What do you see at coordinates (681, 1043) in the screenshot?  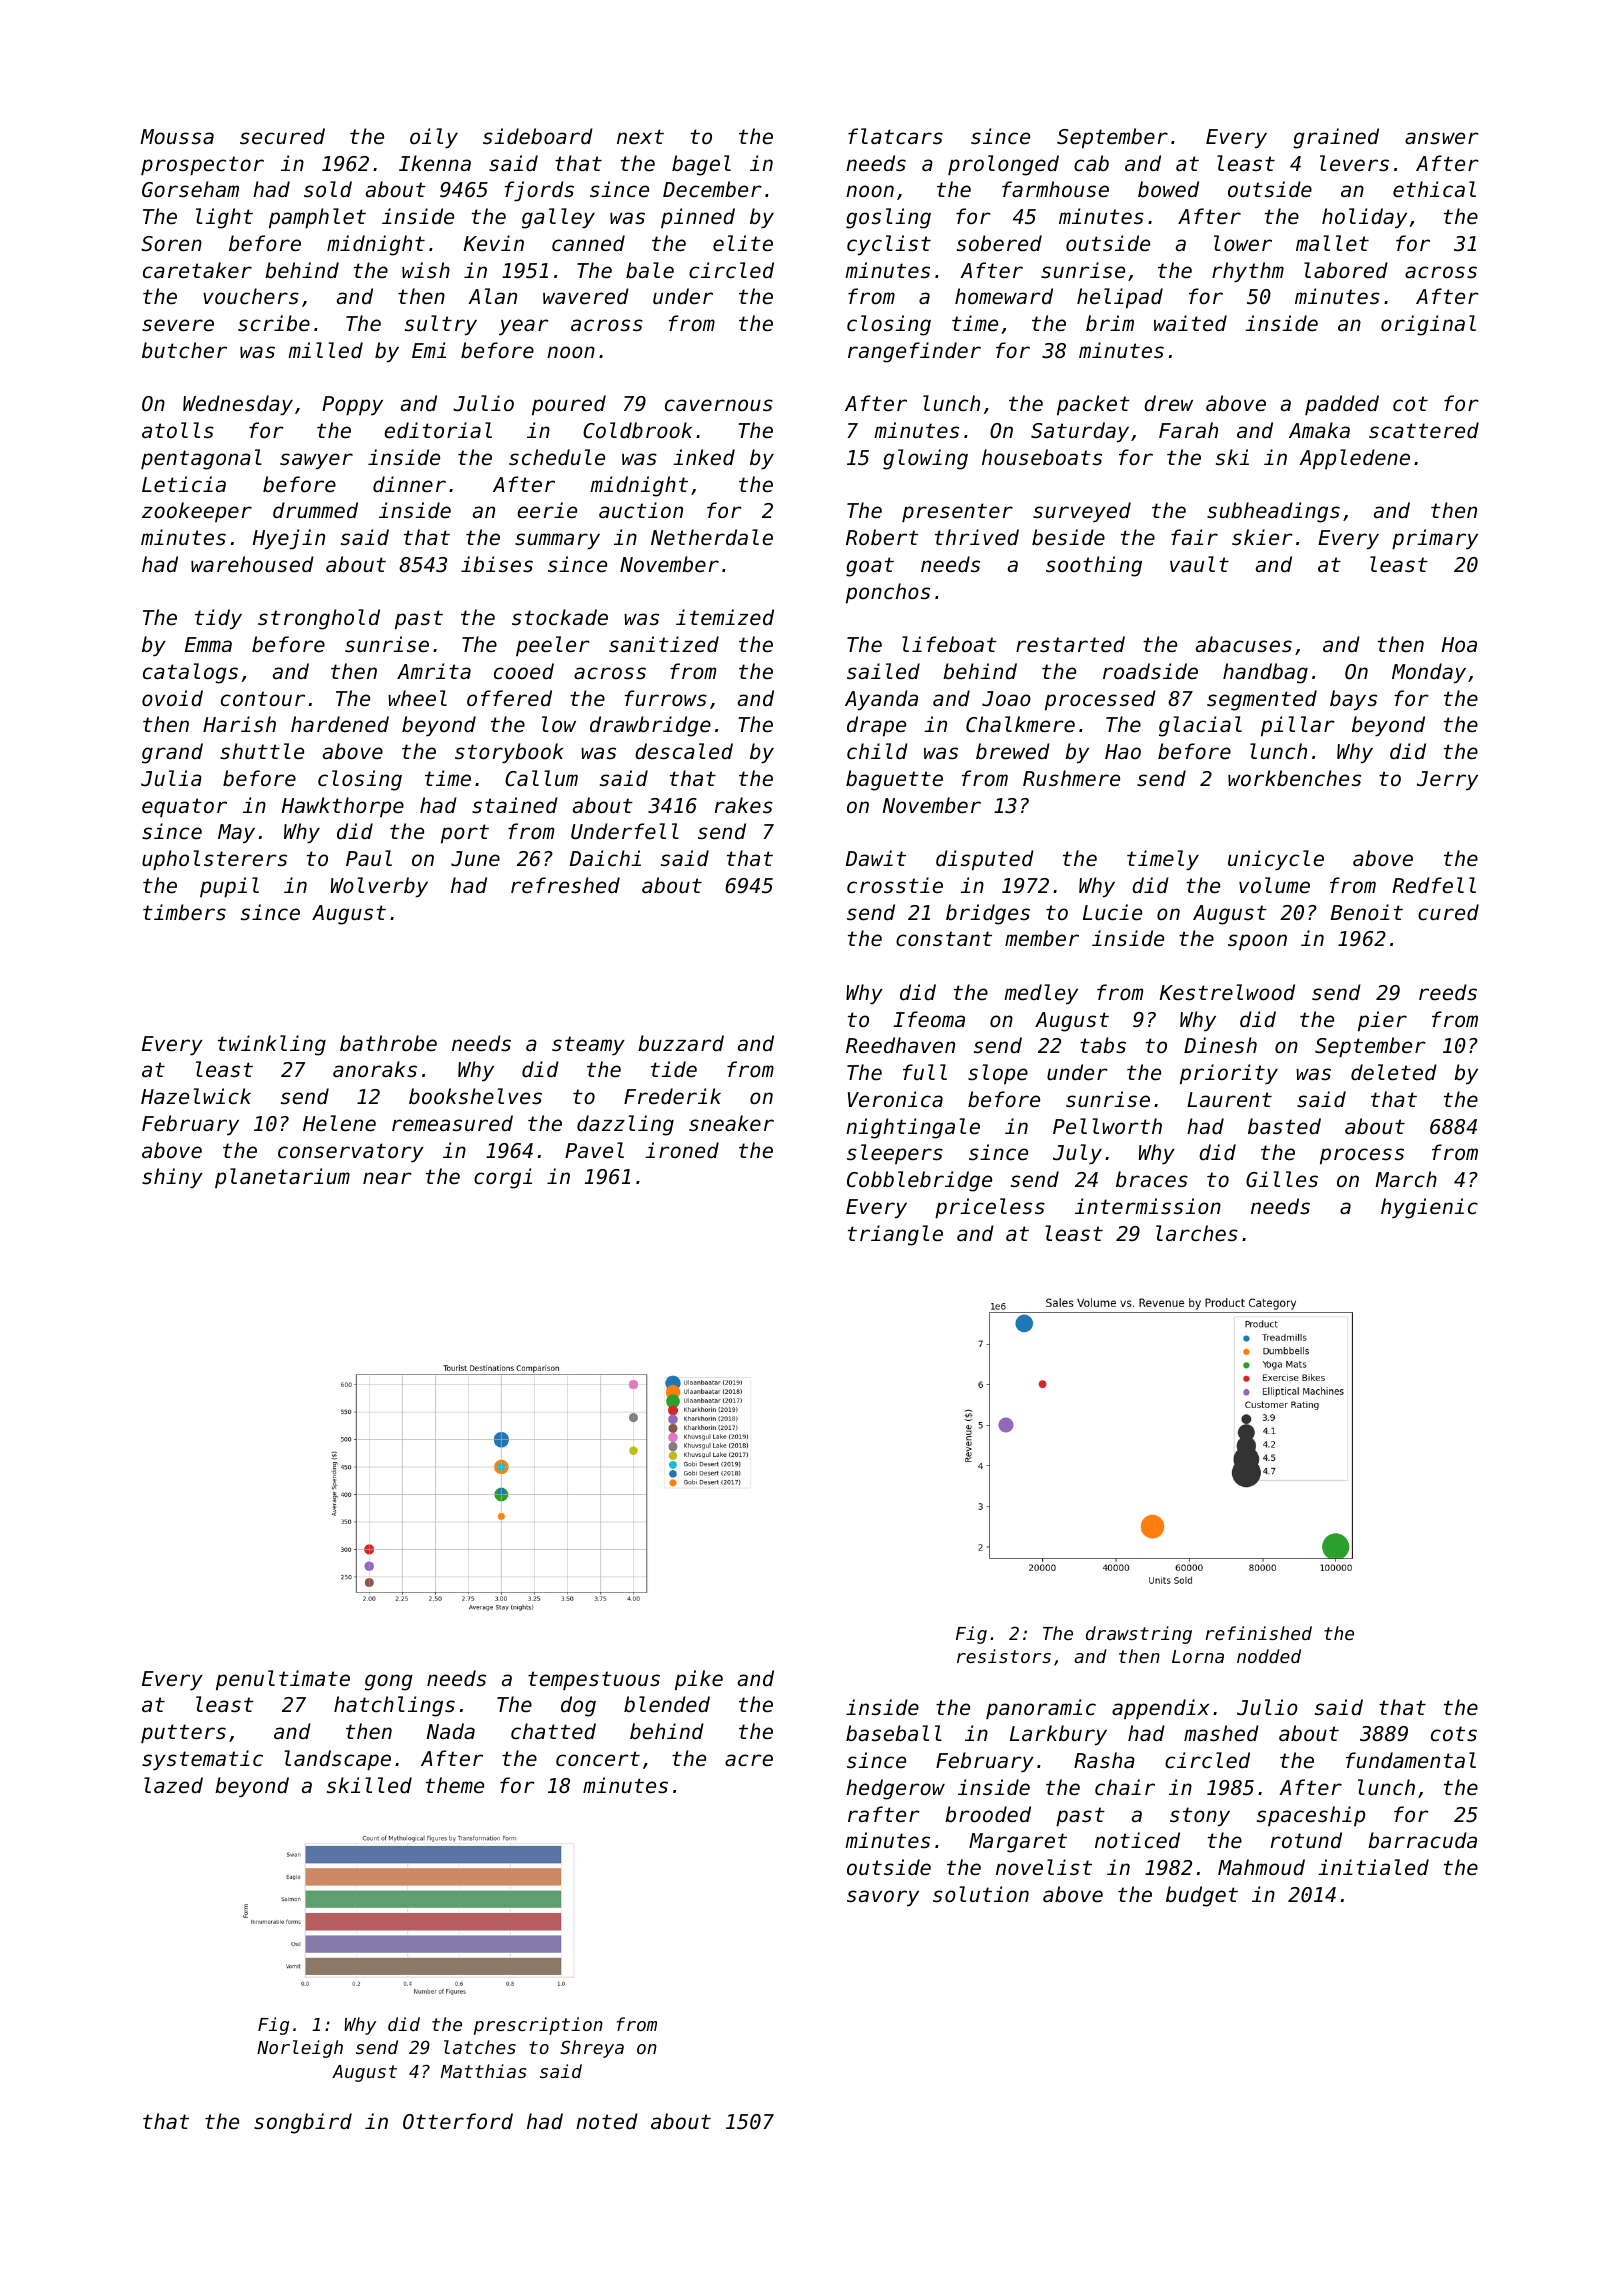 I see `buzzard` at bounding box center [681, 1043].
